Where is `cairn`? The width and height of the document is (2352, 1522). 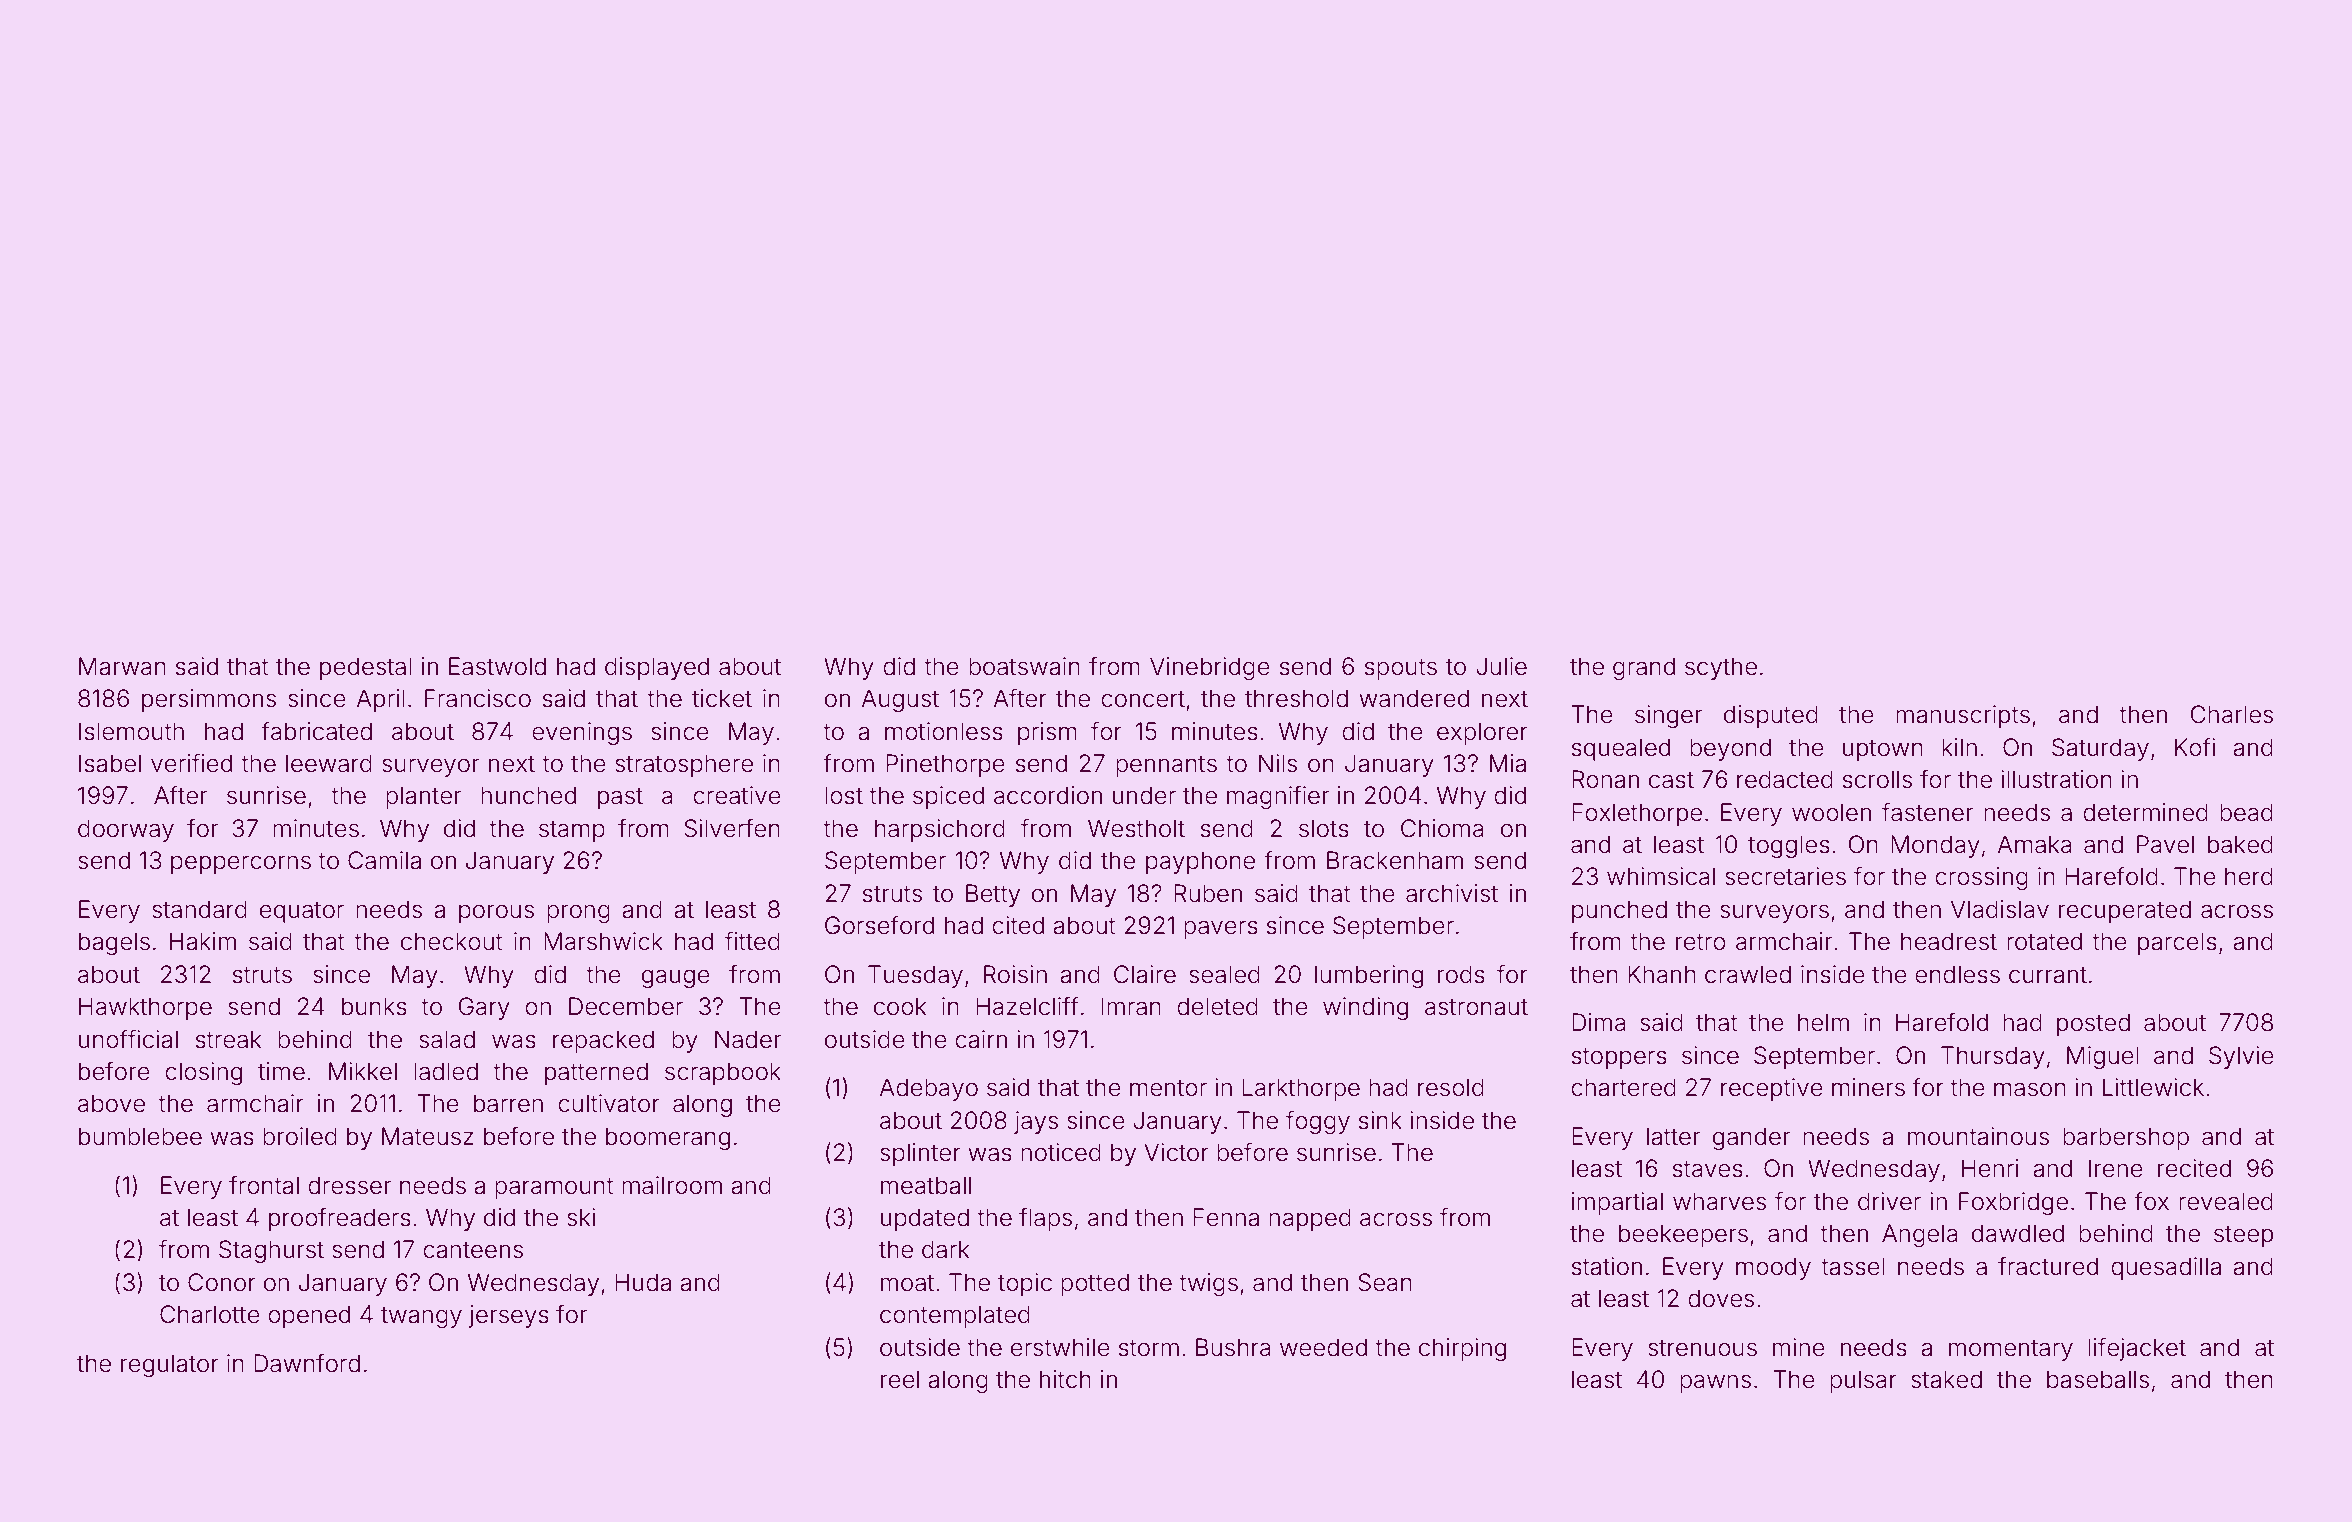 cairn is located at coordinates (981, 1039).
